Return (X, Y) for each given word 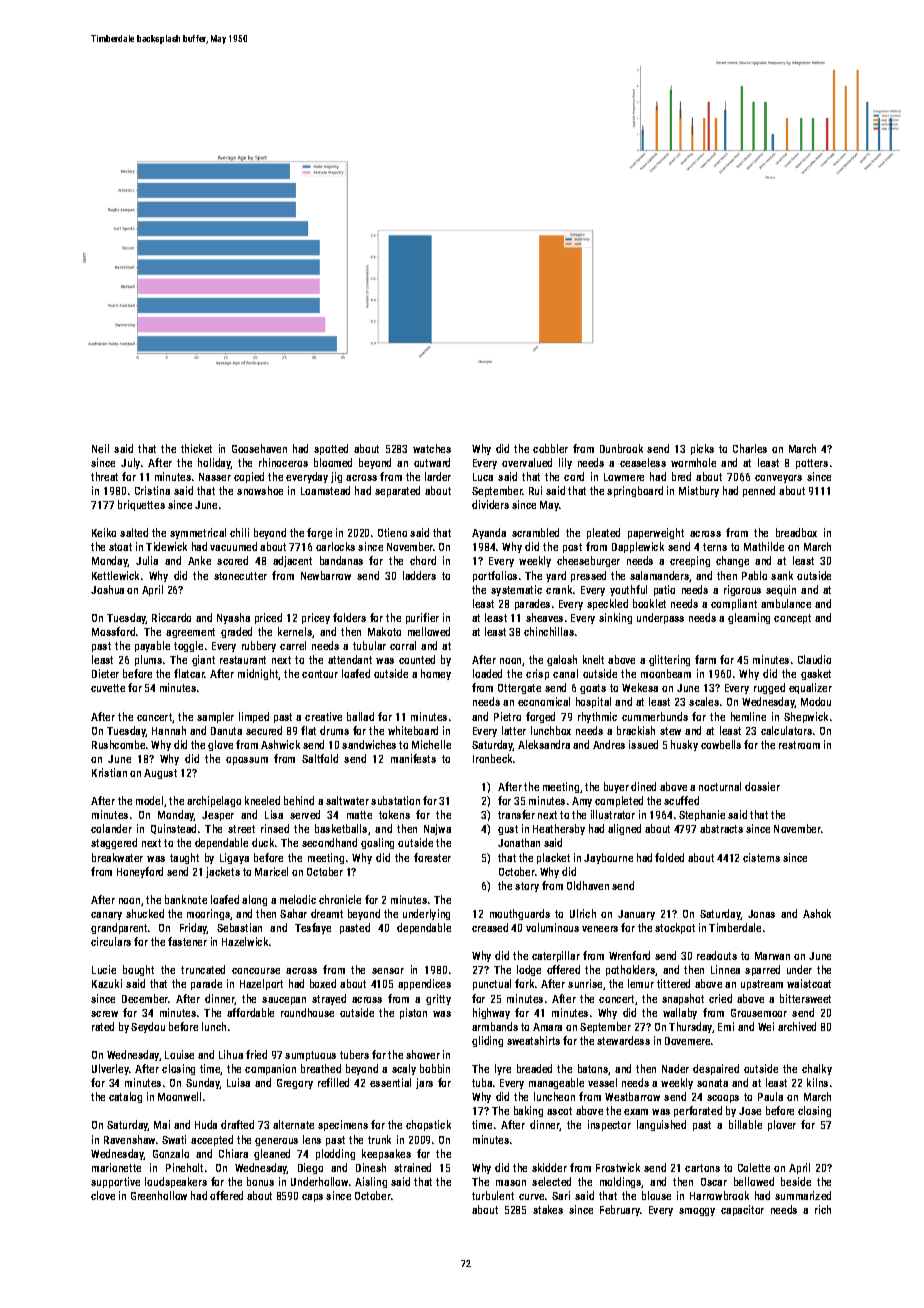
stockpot (675, 928)
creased (490, 927)
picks (702, 449)
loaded (487, 673)
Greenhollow (159, 1195)
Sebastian (239, 927)
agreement (190, 633)
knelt (593, 659)
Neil (100, 448)
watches (432, 448)
